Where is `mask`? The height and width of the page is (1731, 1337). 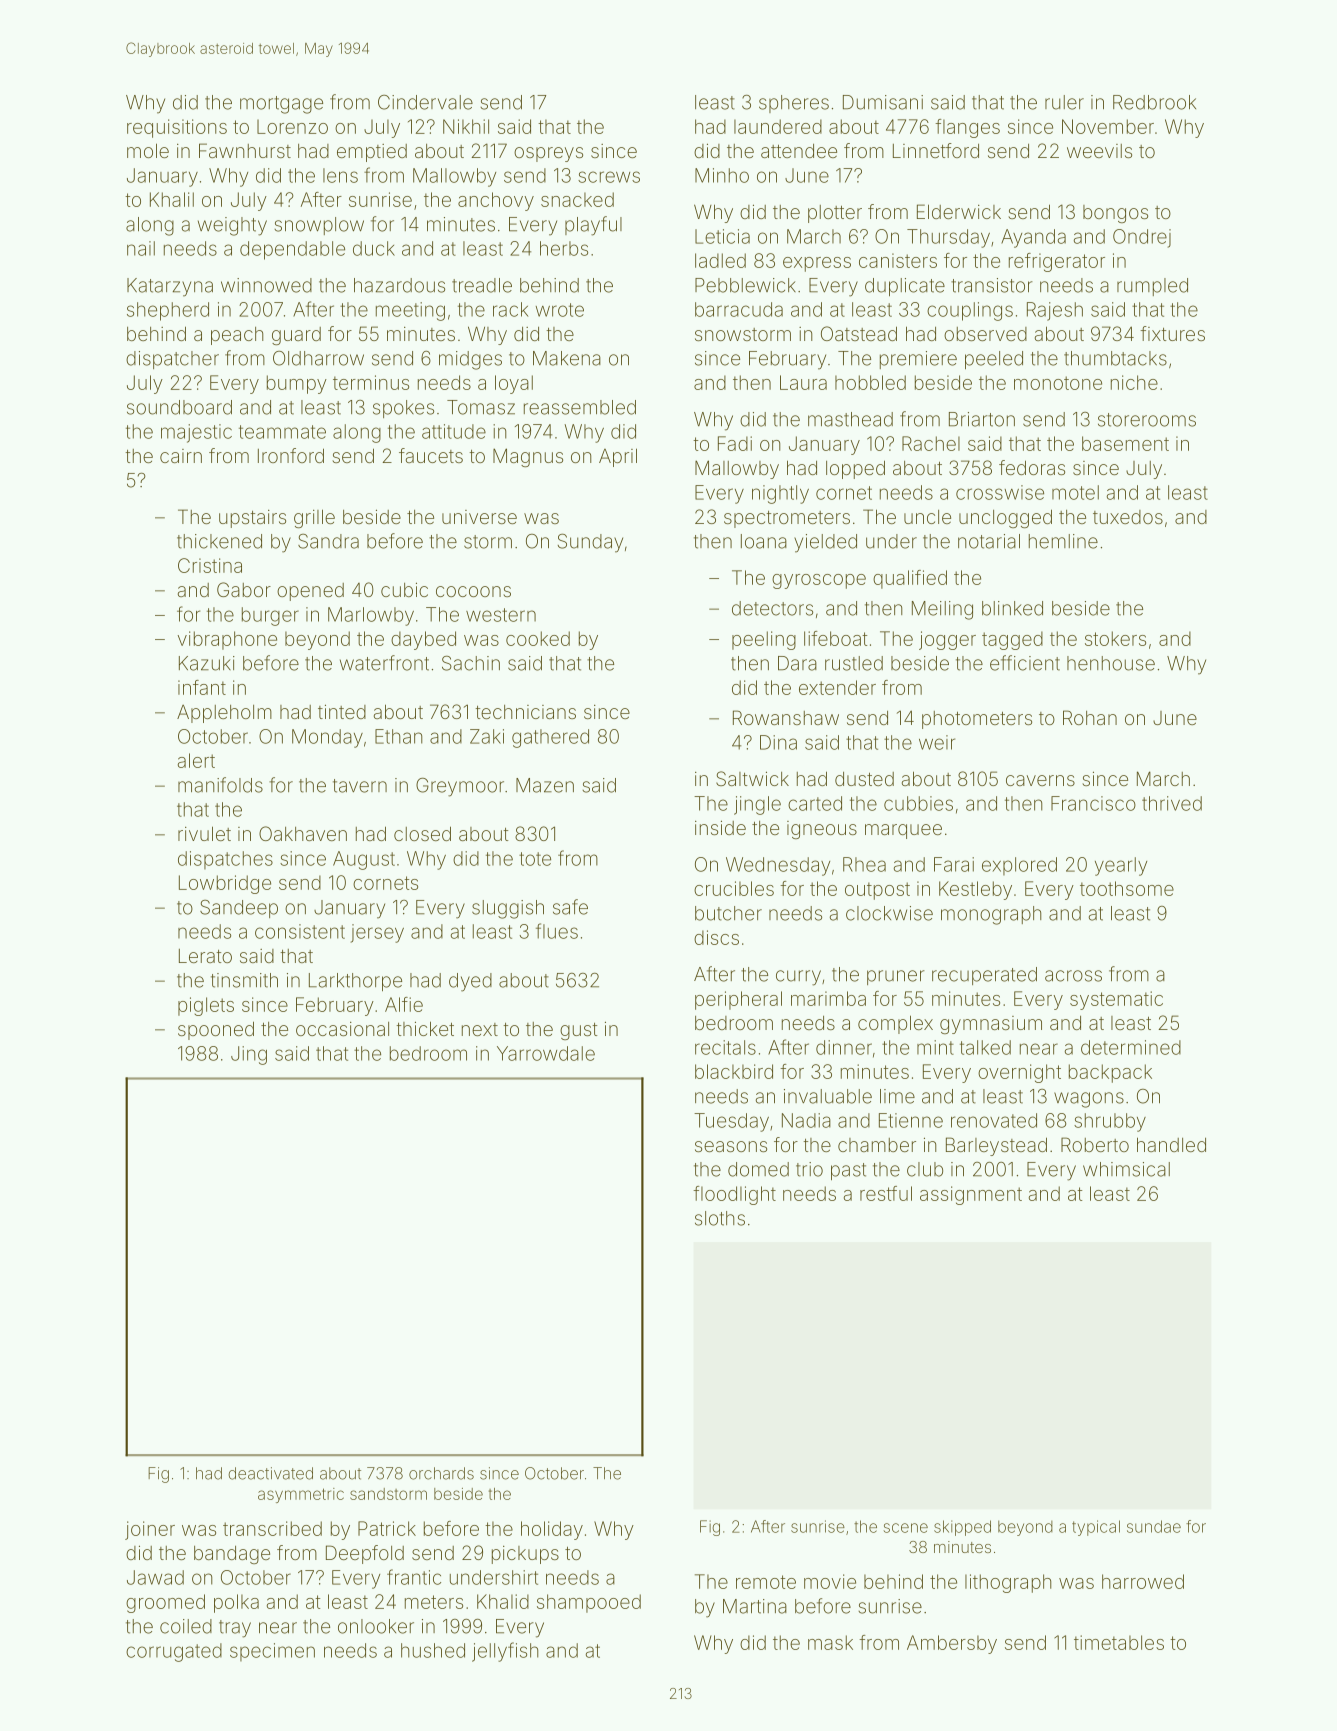 mask is located at coordinates (830, 1642).
